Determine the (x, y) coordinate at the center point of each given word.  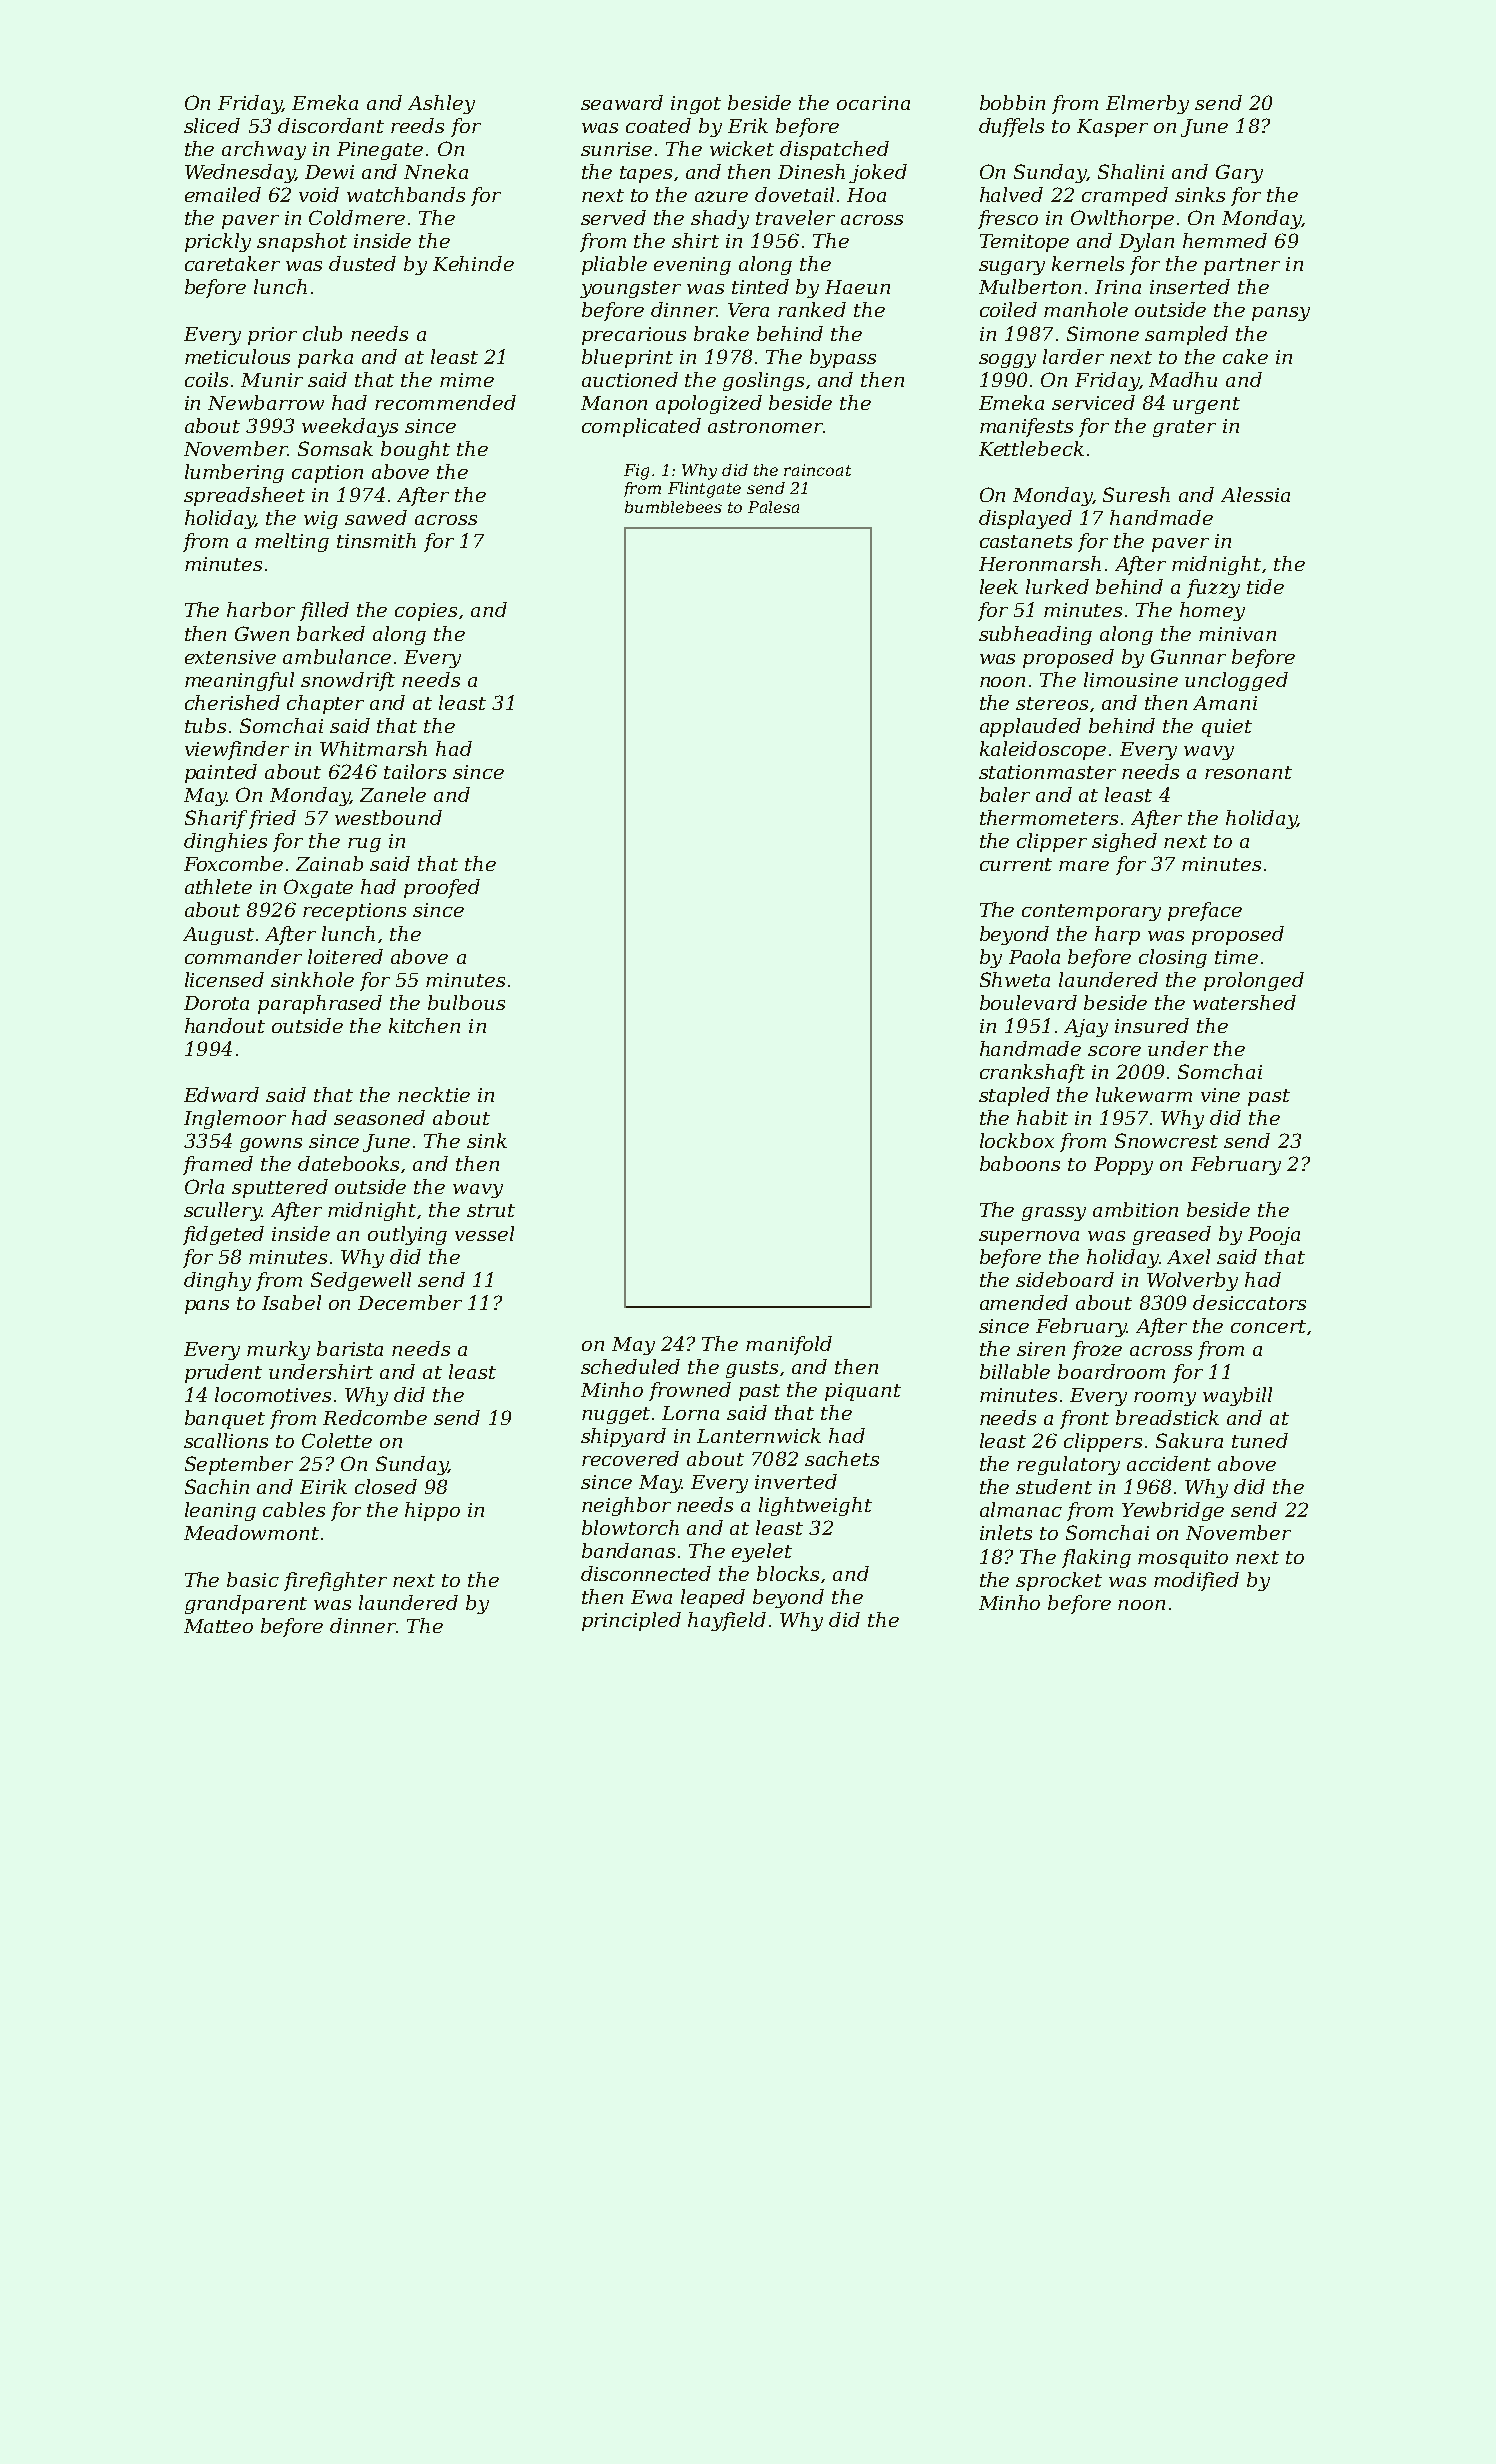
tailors (415, 771)
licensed (224, 979)
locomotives (273, 1394)
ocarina (873, 103)
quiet (1227, 728)
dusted (362, 263)
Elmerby (1147, 104)
